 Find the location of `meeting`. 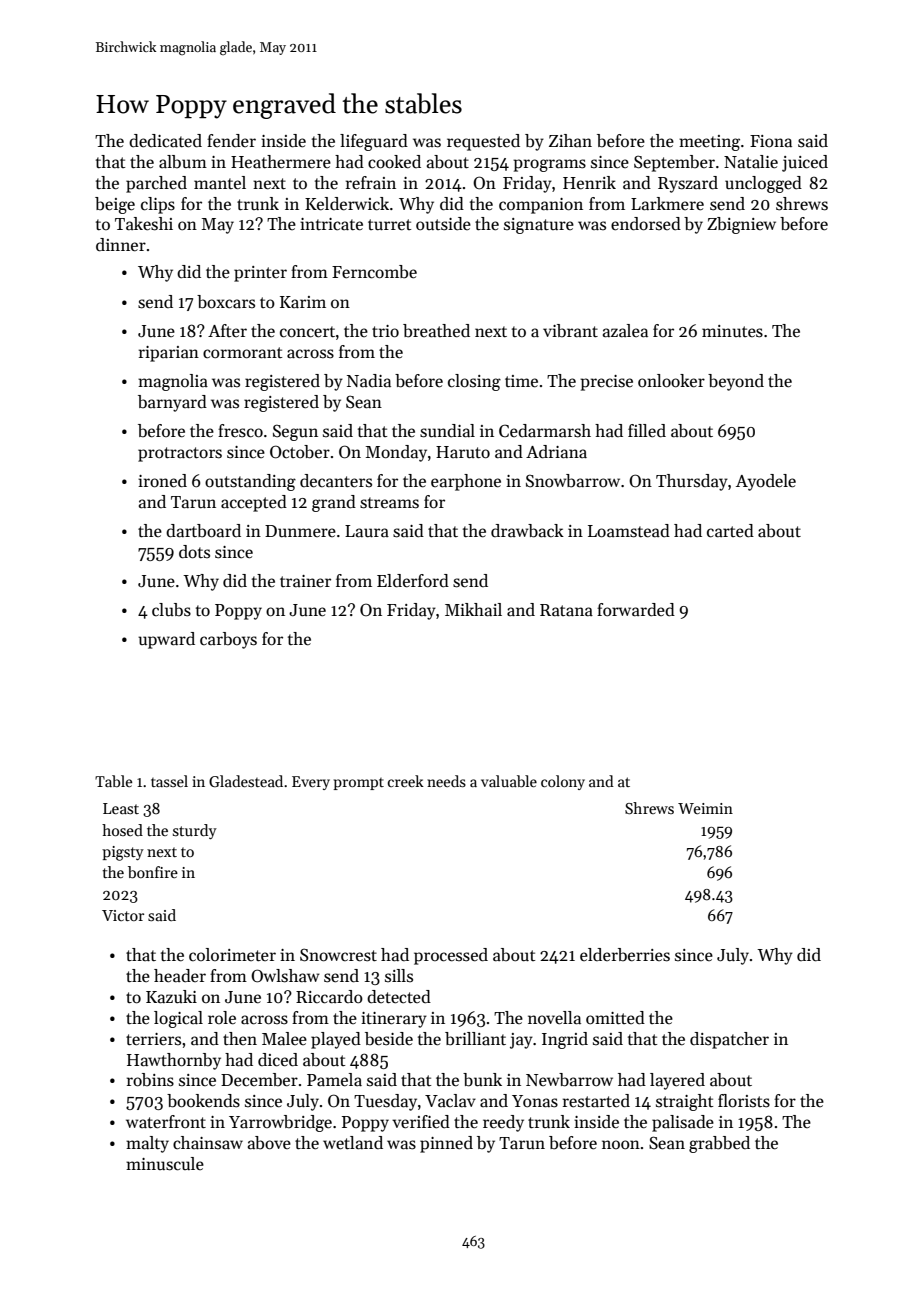

meeting is located at coordinates (709, 143).
